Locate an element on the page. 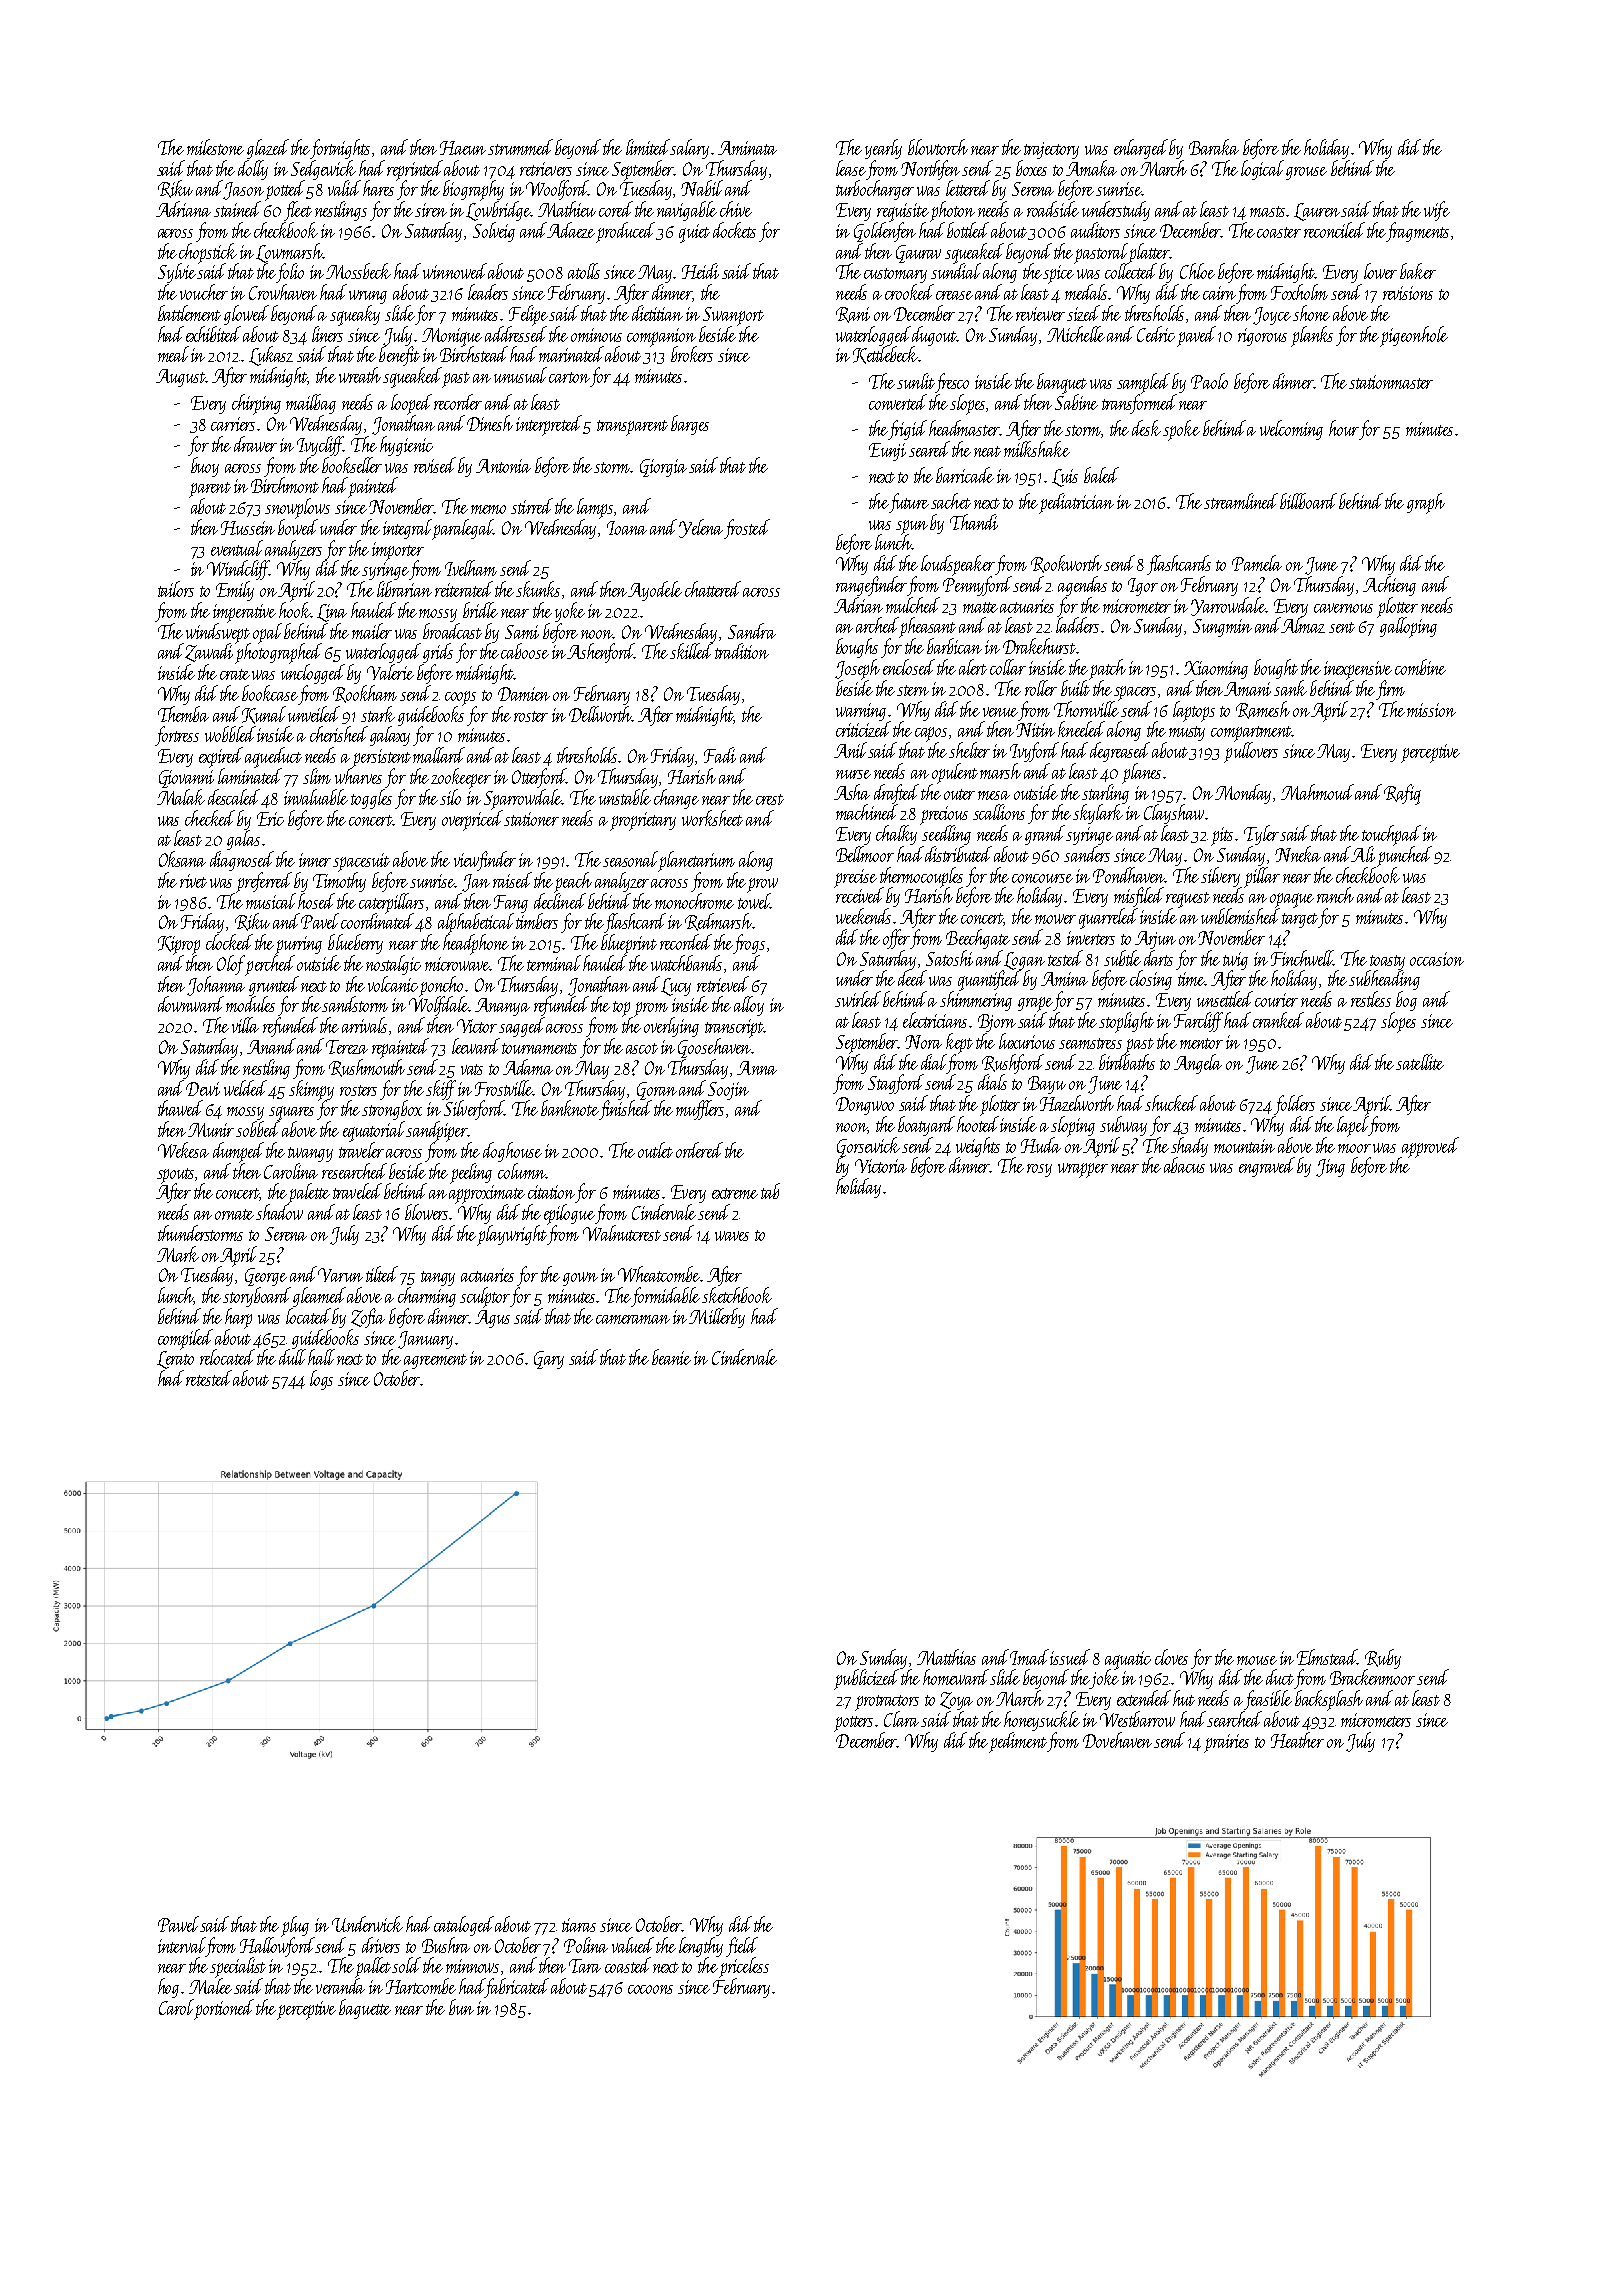 The image size is (1620, 2292). precious is located at coordinates (944, 815).
